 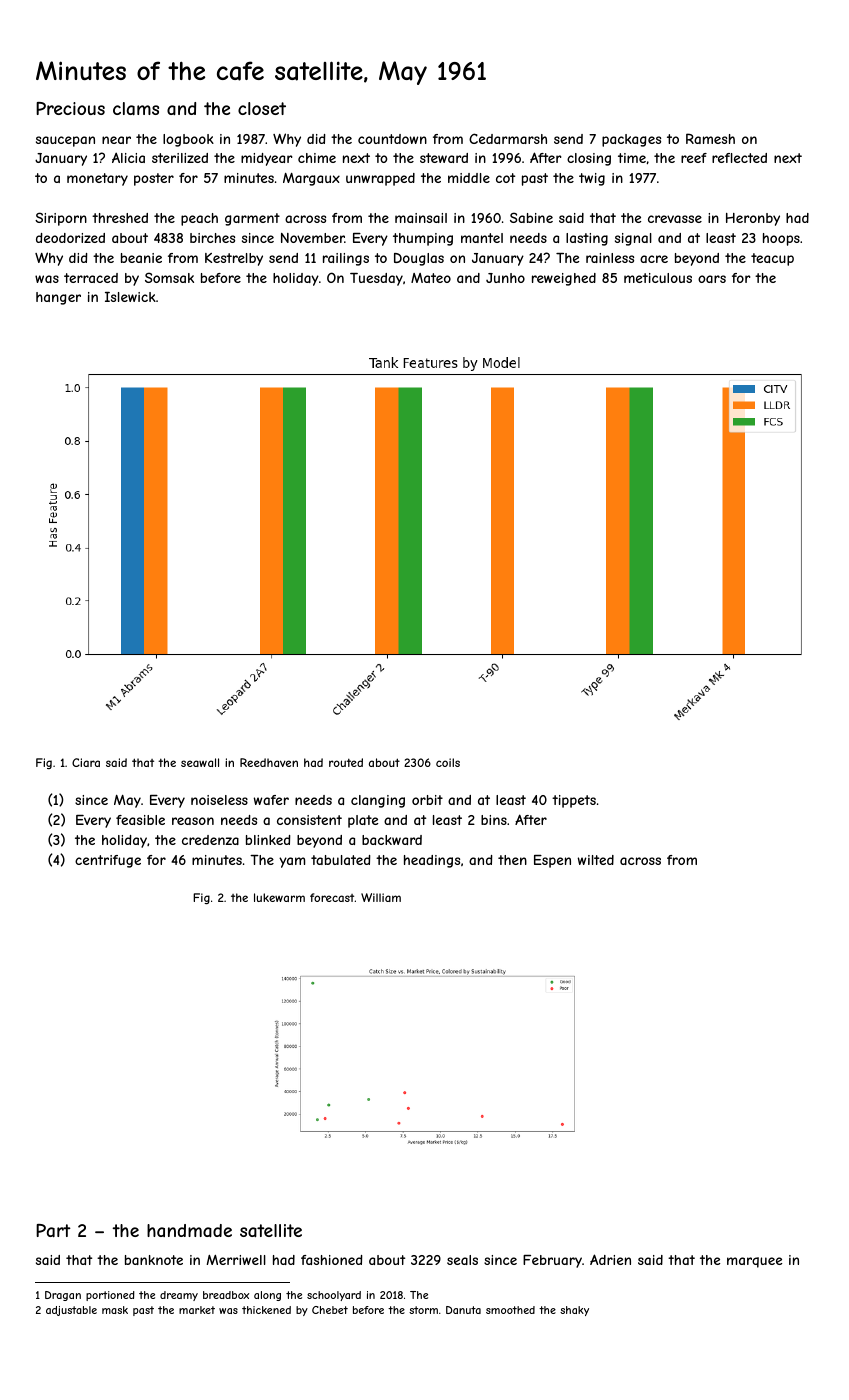 What do you see at coordinates (169, 277) in the image?
I see `Somsak` at bounding box center [169, 277].
